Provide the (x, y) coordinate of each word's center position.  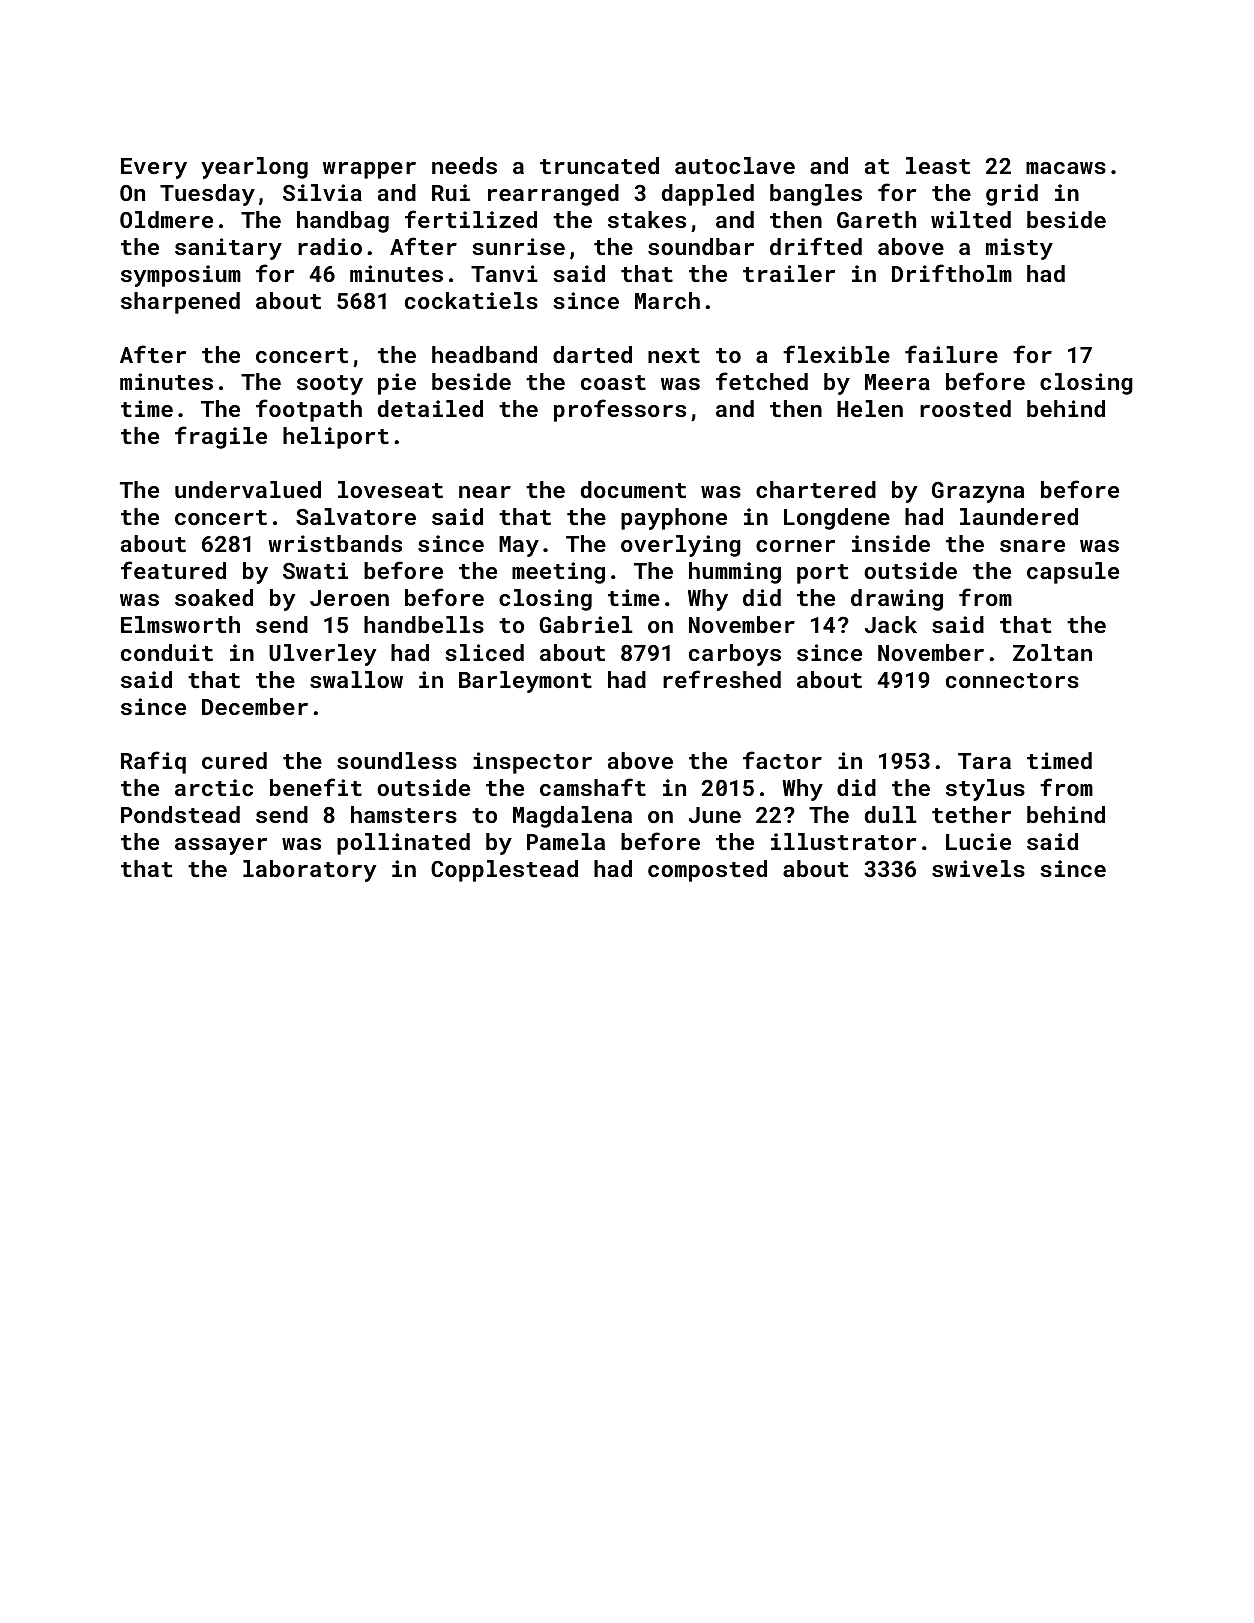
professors (620, 410)
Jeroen (349, 598)
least (938, 165)
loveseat (390, 489)
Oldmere (166, 219)
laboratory (310, 871)
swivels (978, 868)
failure (951, 354)
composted (707, 871)
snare (1032, 546)
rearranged (553, 195)
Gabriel (586, 624)
